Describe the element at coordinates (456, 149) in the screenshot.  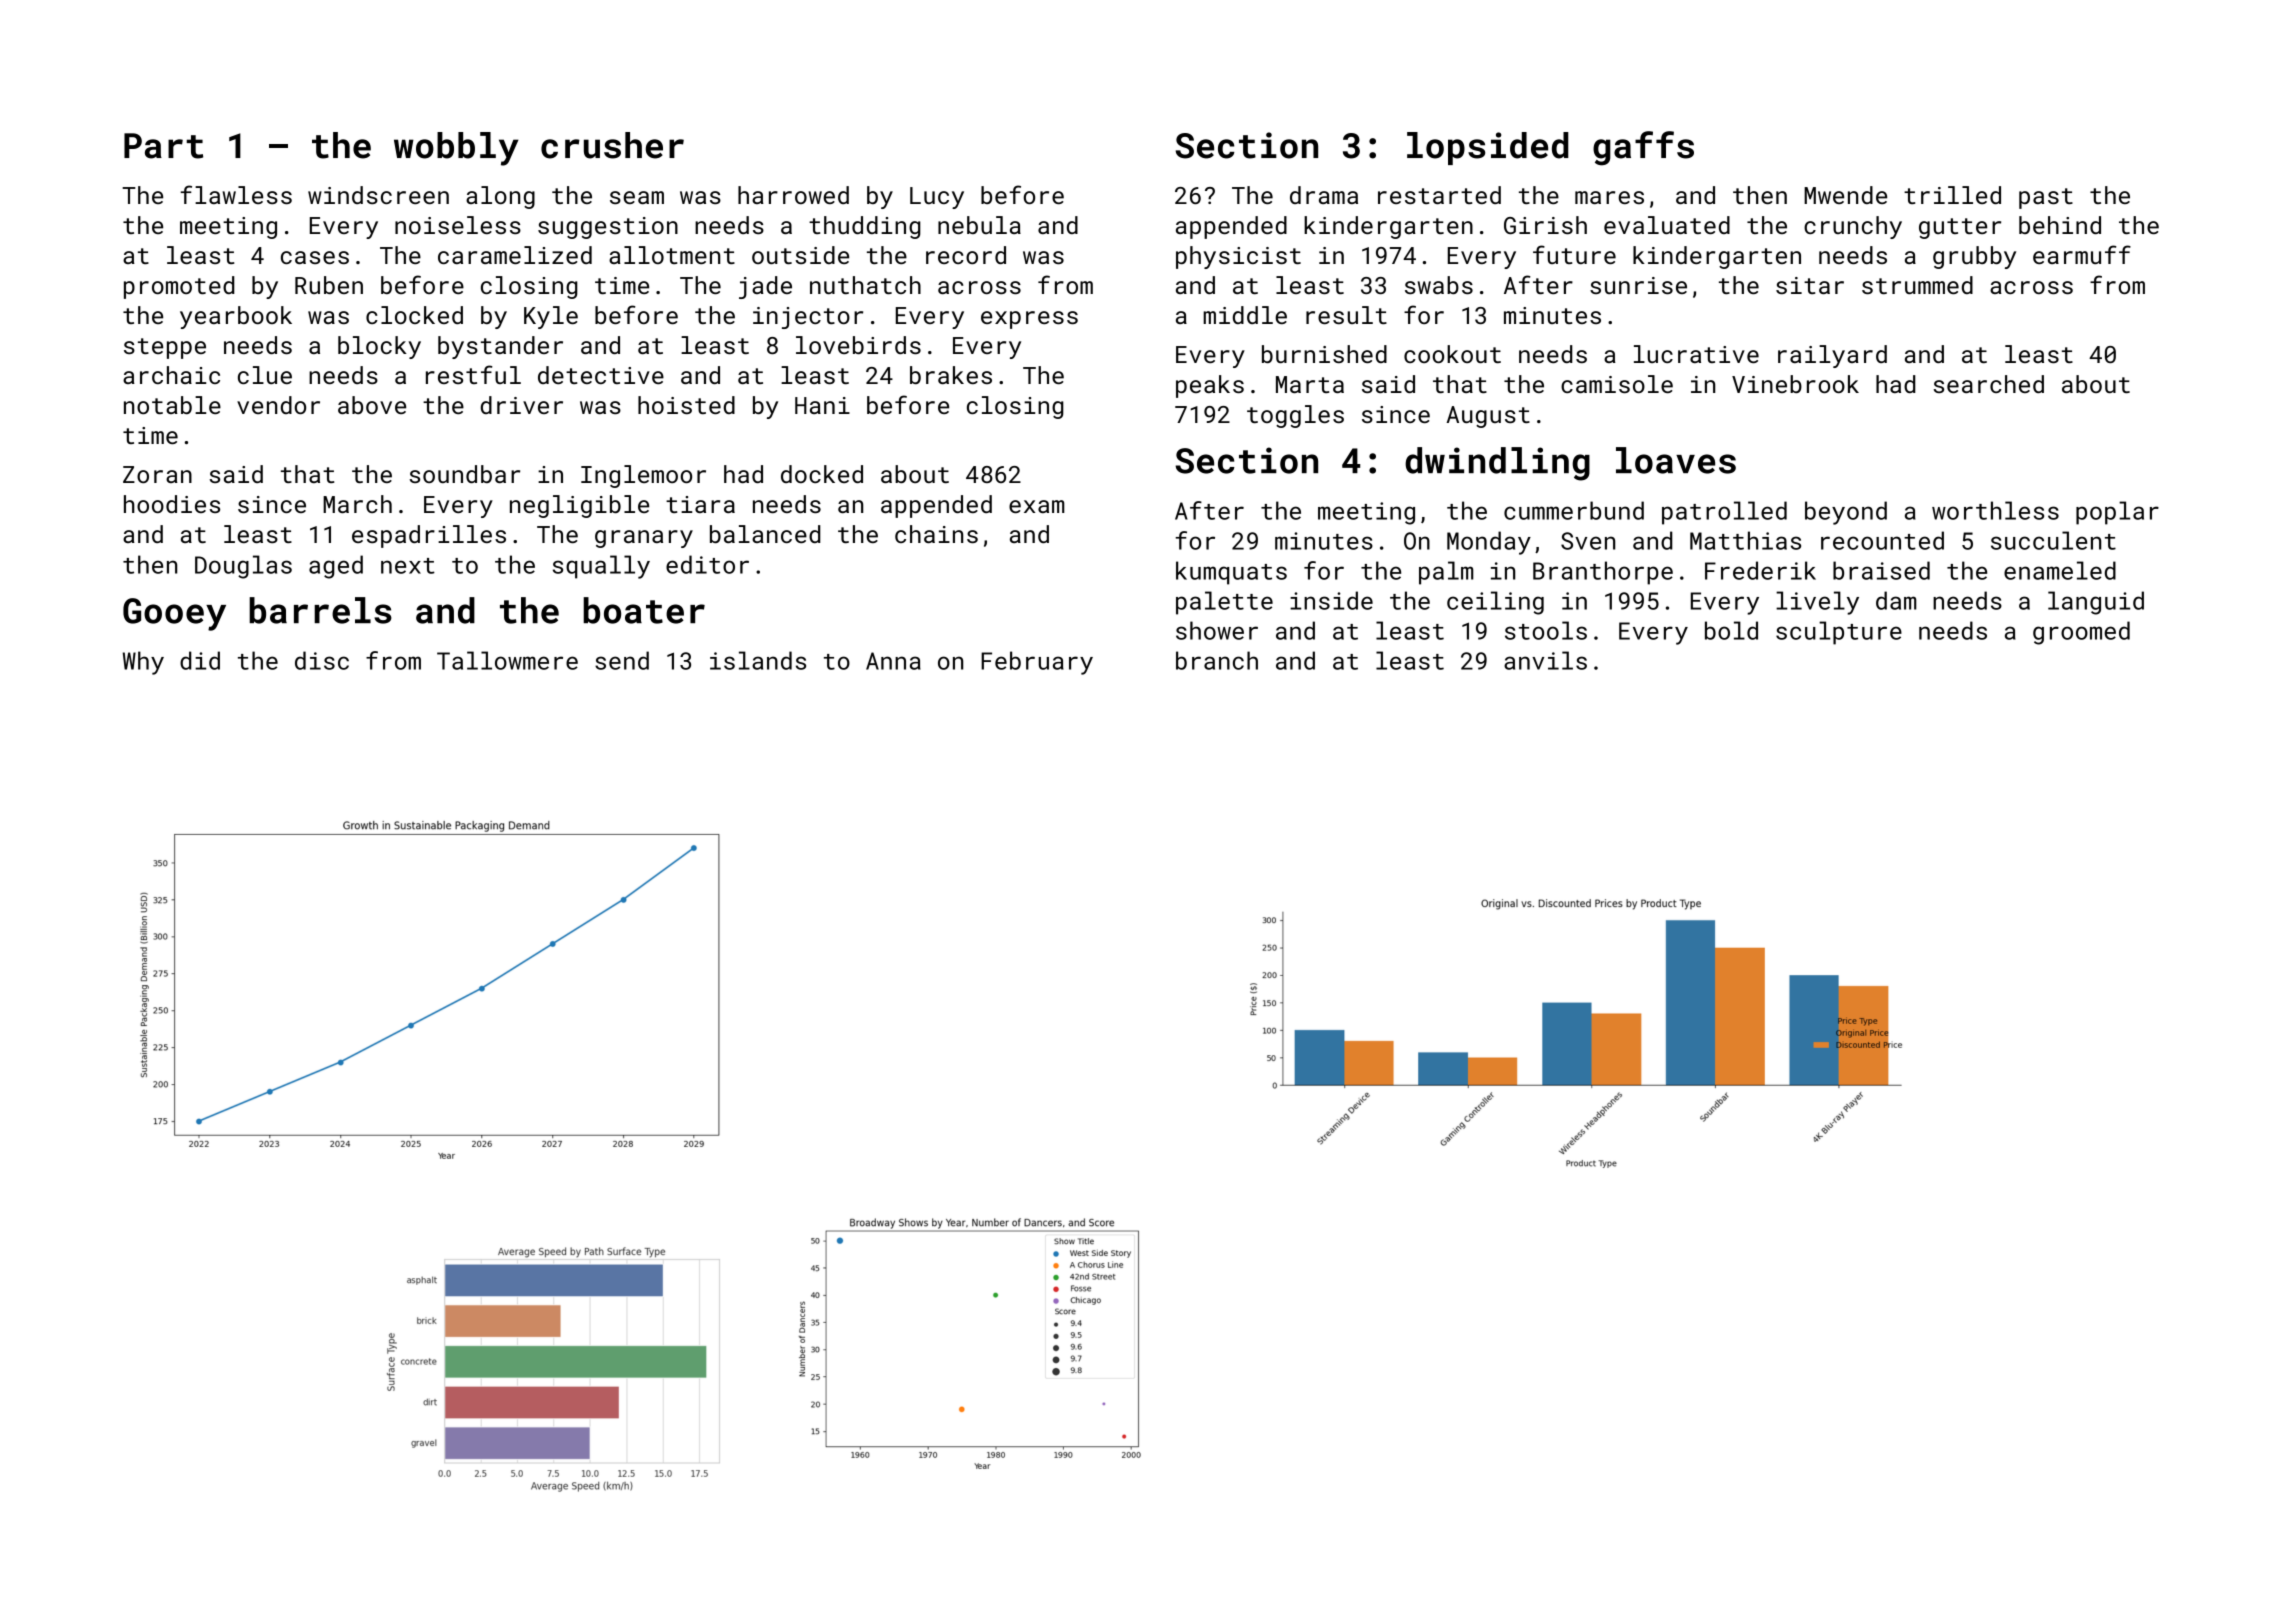
I see `wobbly` at that location.
